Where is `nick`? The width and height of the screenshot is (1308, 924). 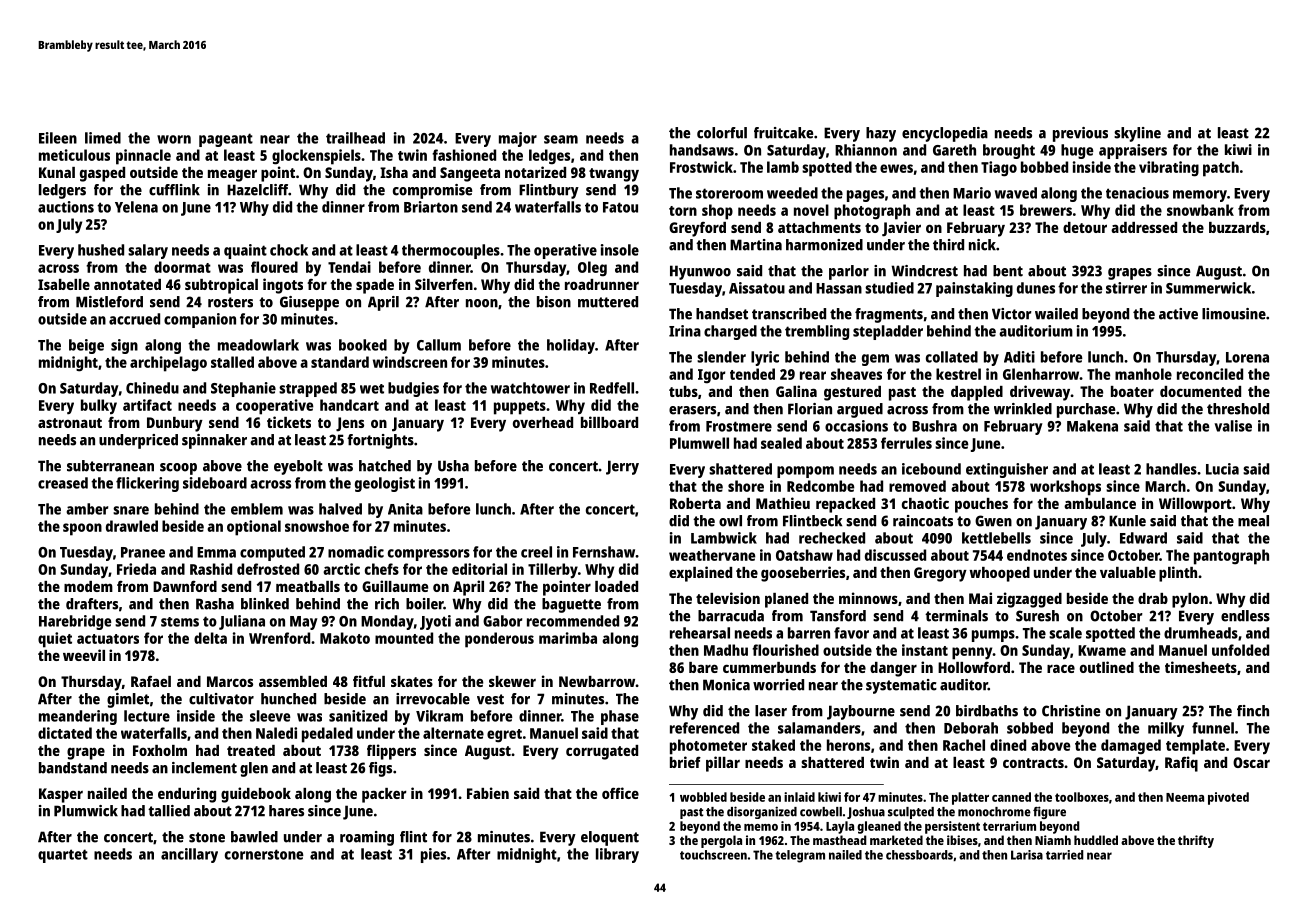
nick is located at coordinates (982, 245).
